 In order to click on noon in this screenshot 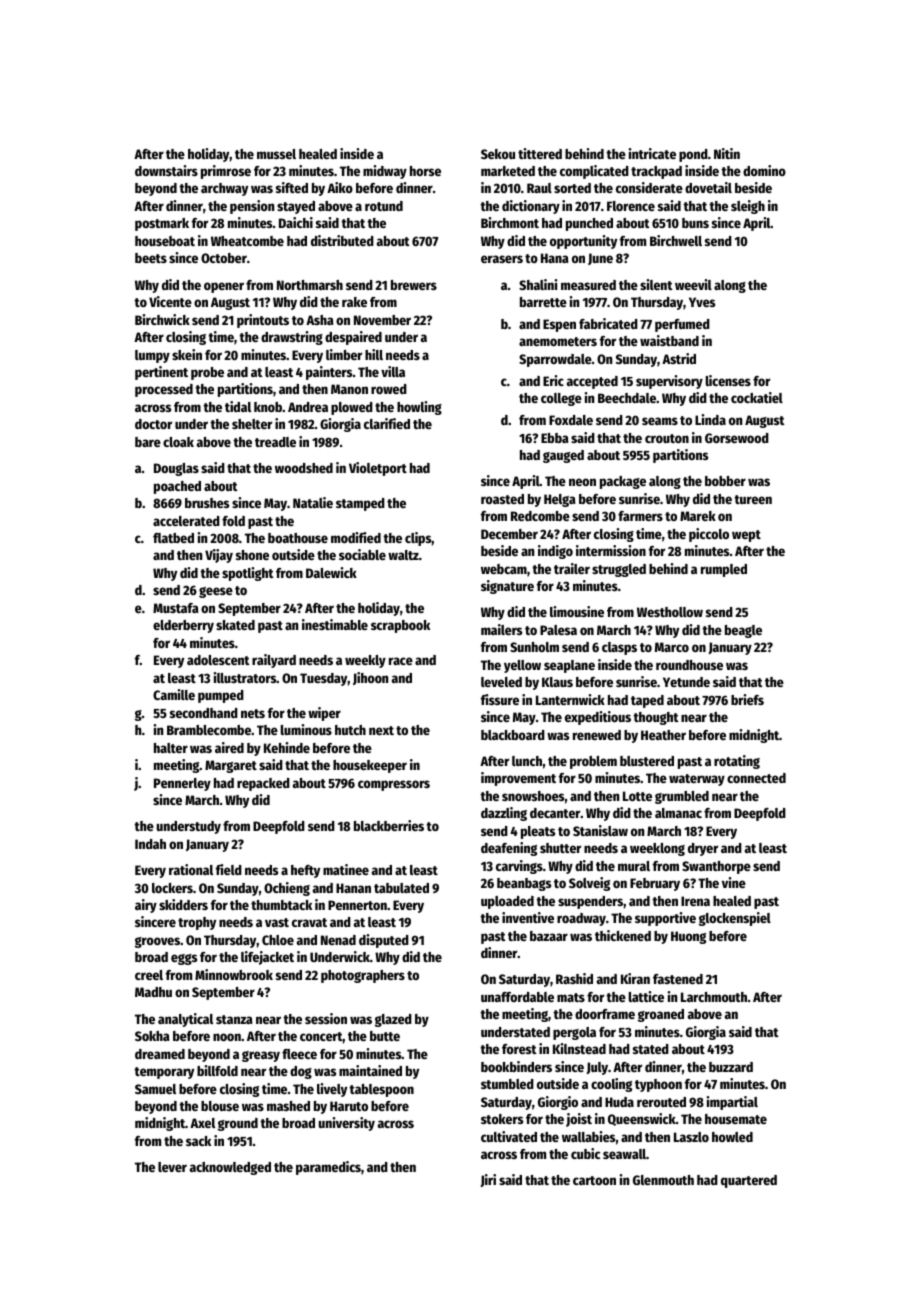, I will do `click(227, 1037)`.
